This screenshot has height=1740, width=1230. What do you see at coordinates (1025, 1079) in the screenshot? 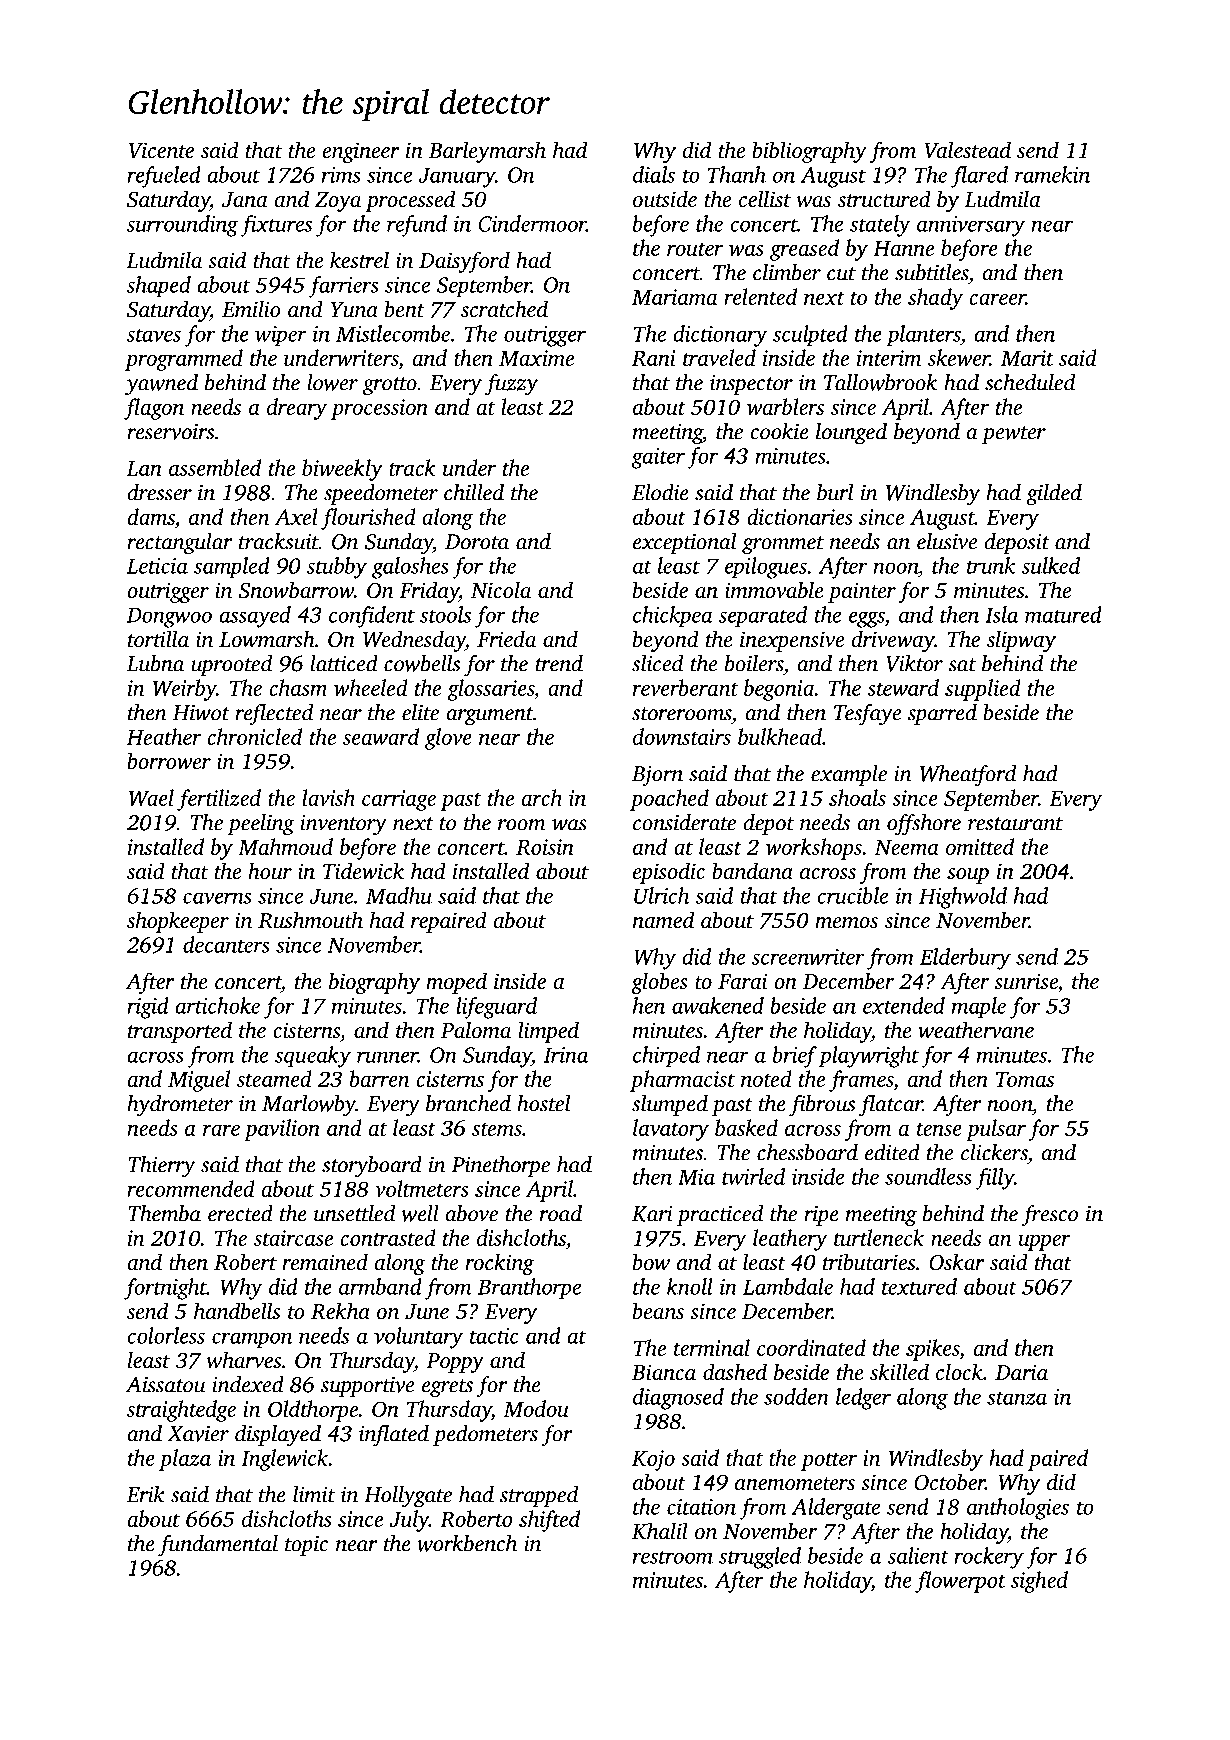
I see `Tomas` at bounding box center [1025, 1079].
